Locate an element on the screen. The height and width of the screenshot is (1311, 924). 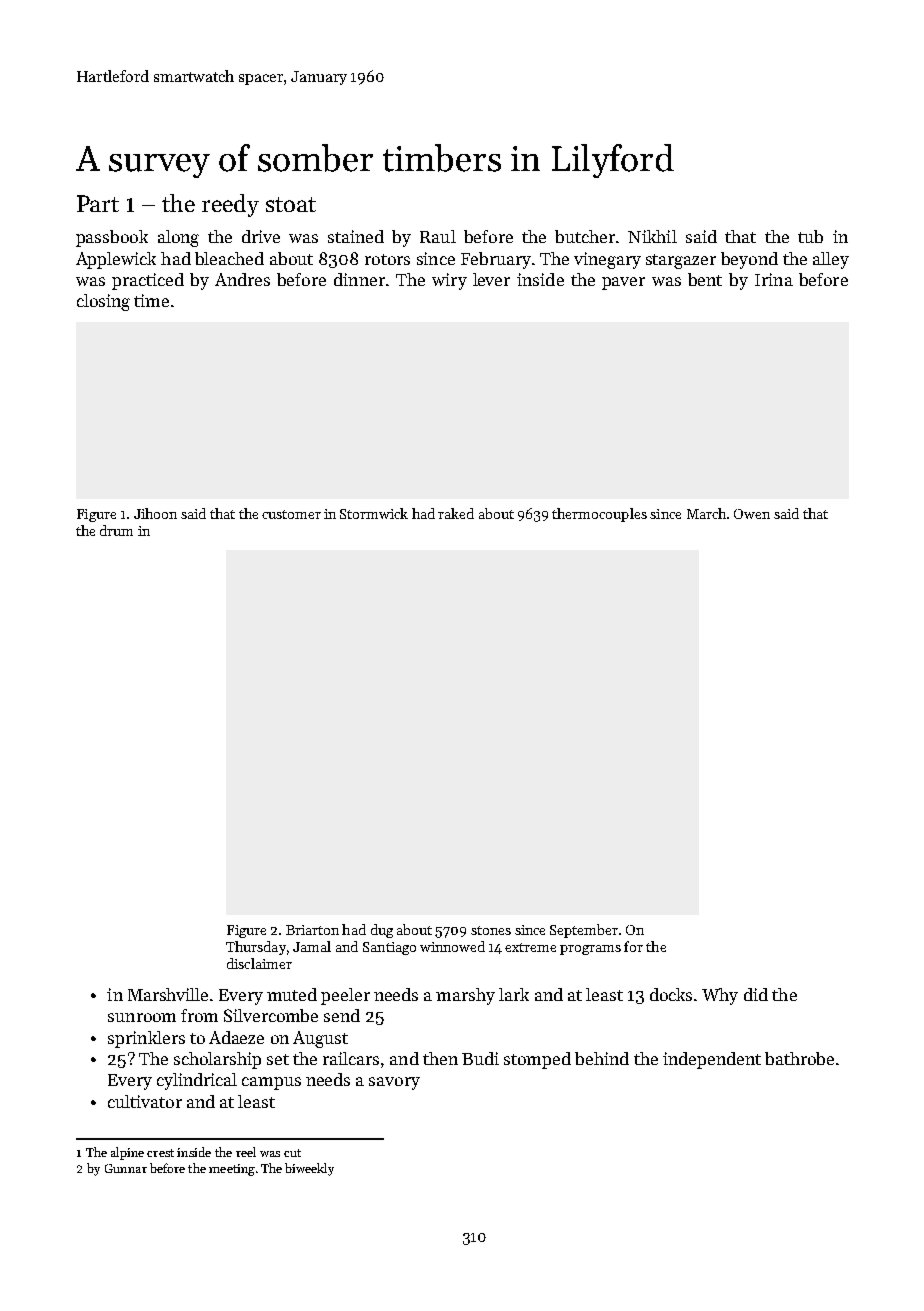
raked is located at coordinates (456, 513).
